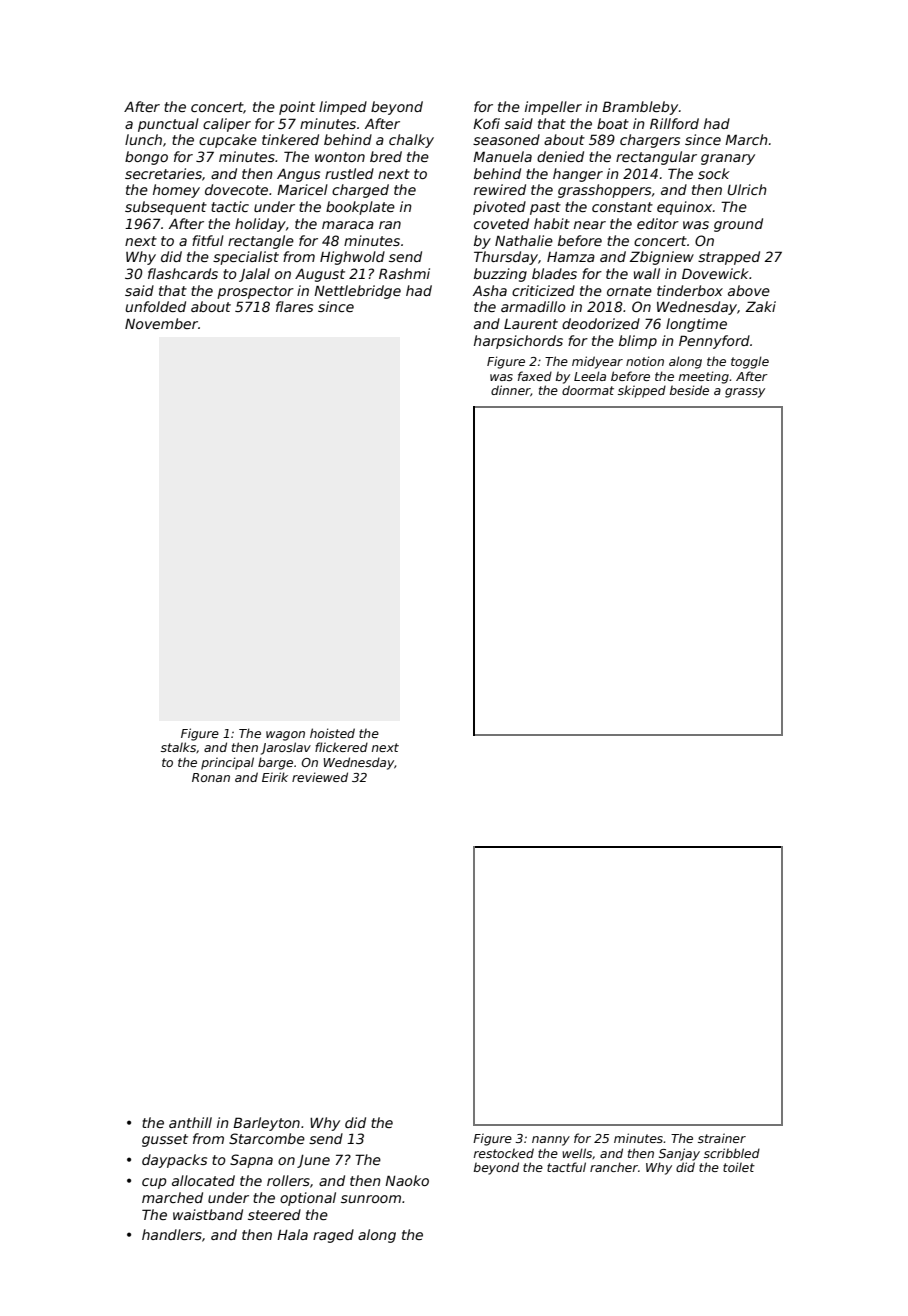  What do you see at coordinates (320, 777) in the screenshot?
I see `reviewed` at bounding box center [320, 777].
